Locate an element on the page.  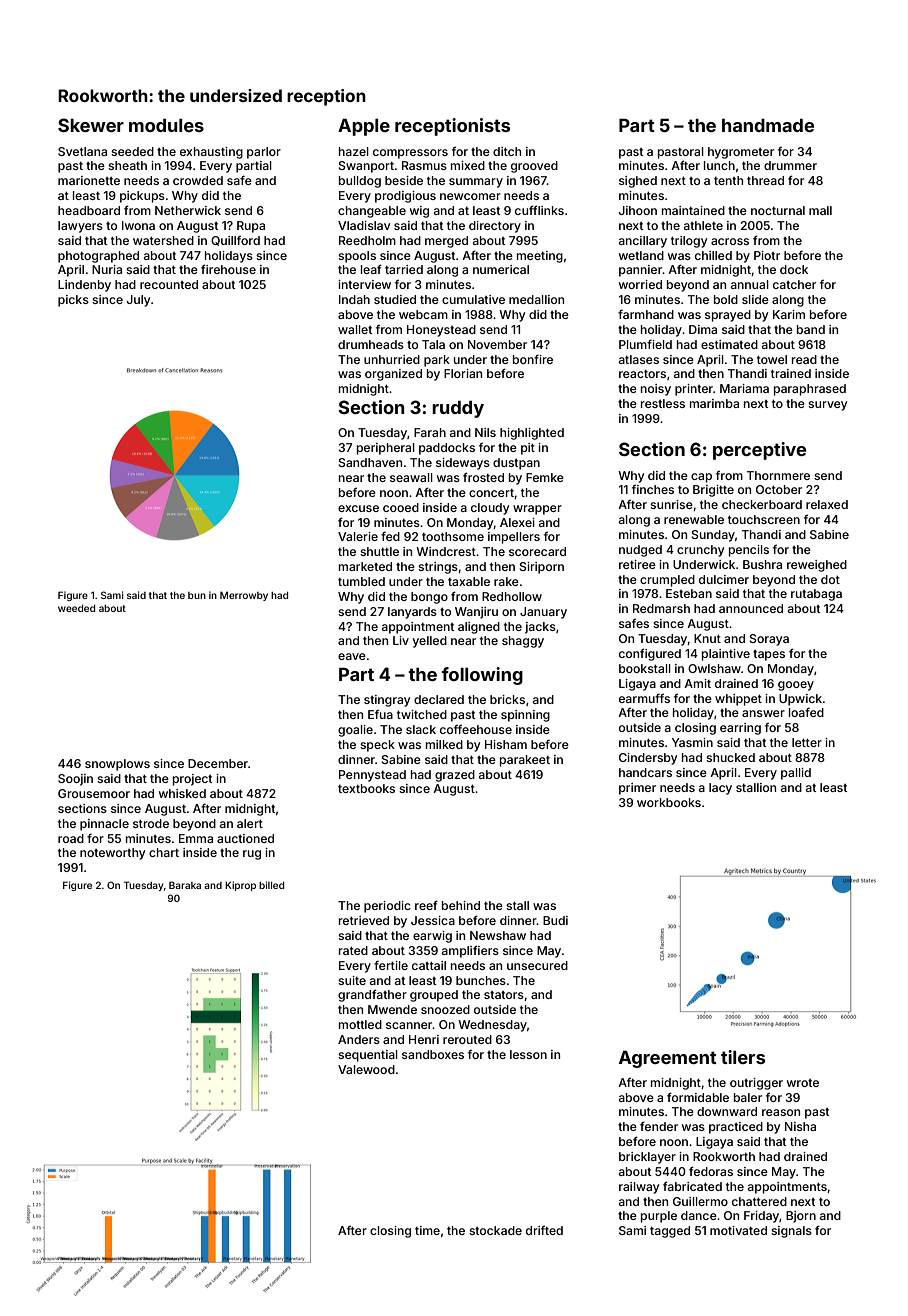
periodic is located at coordinates (387, 907).
